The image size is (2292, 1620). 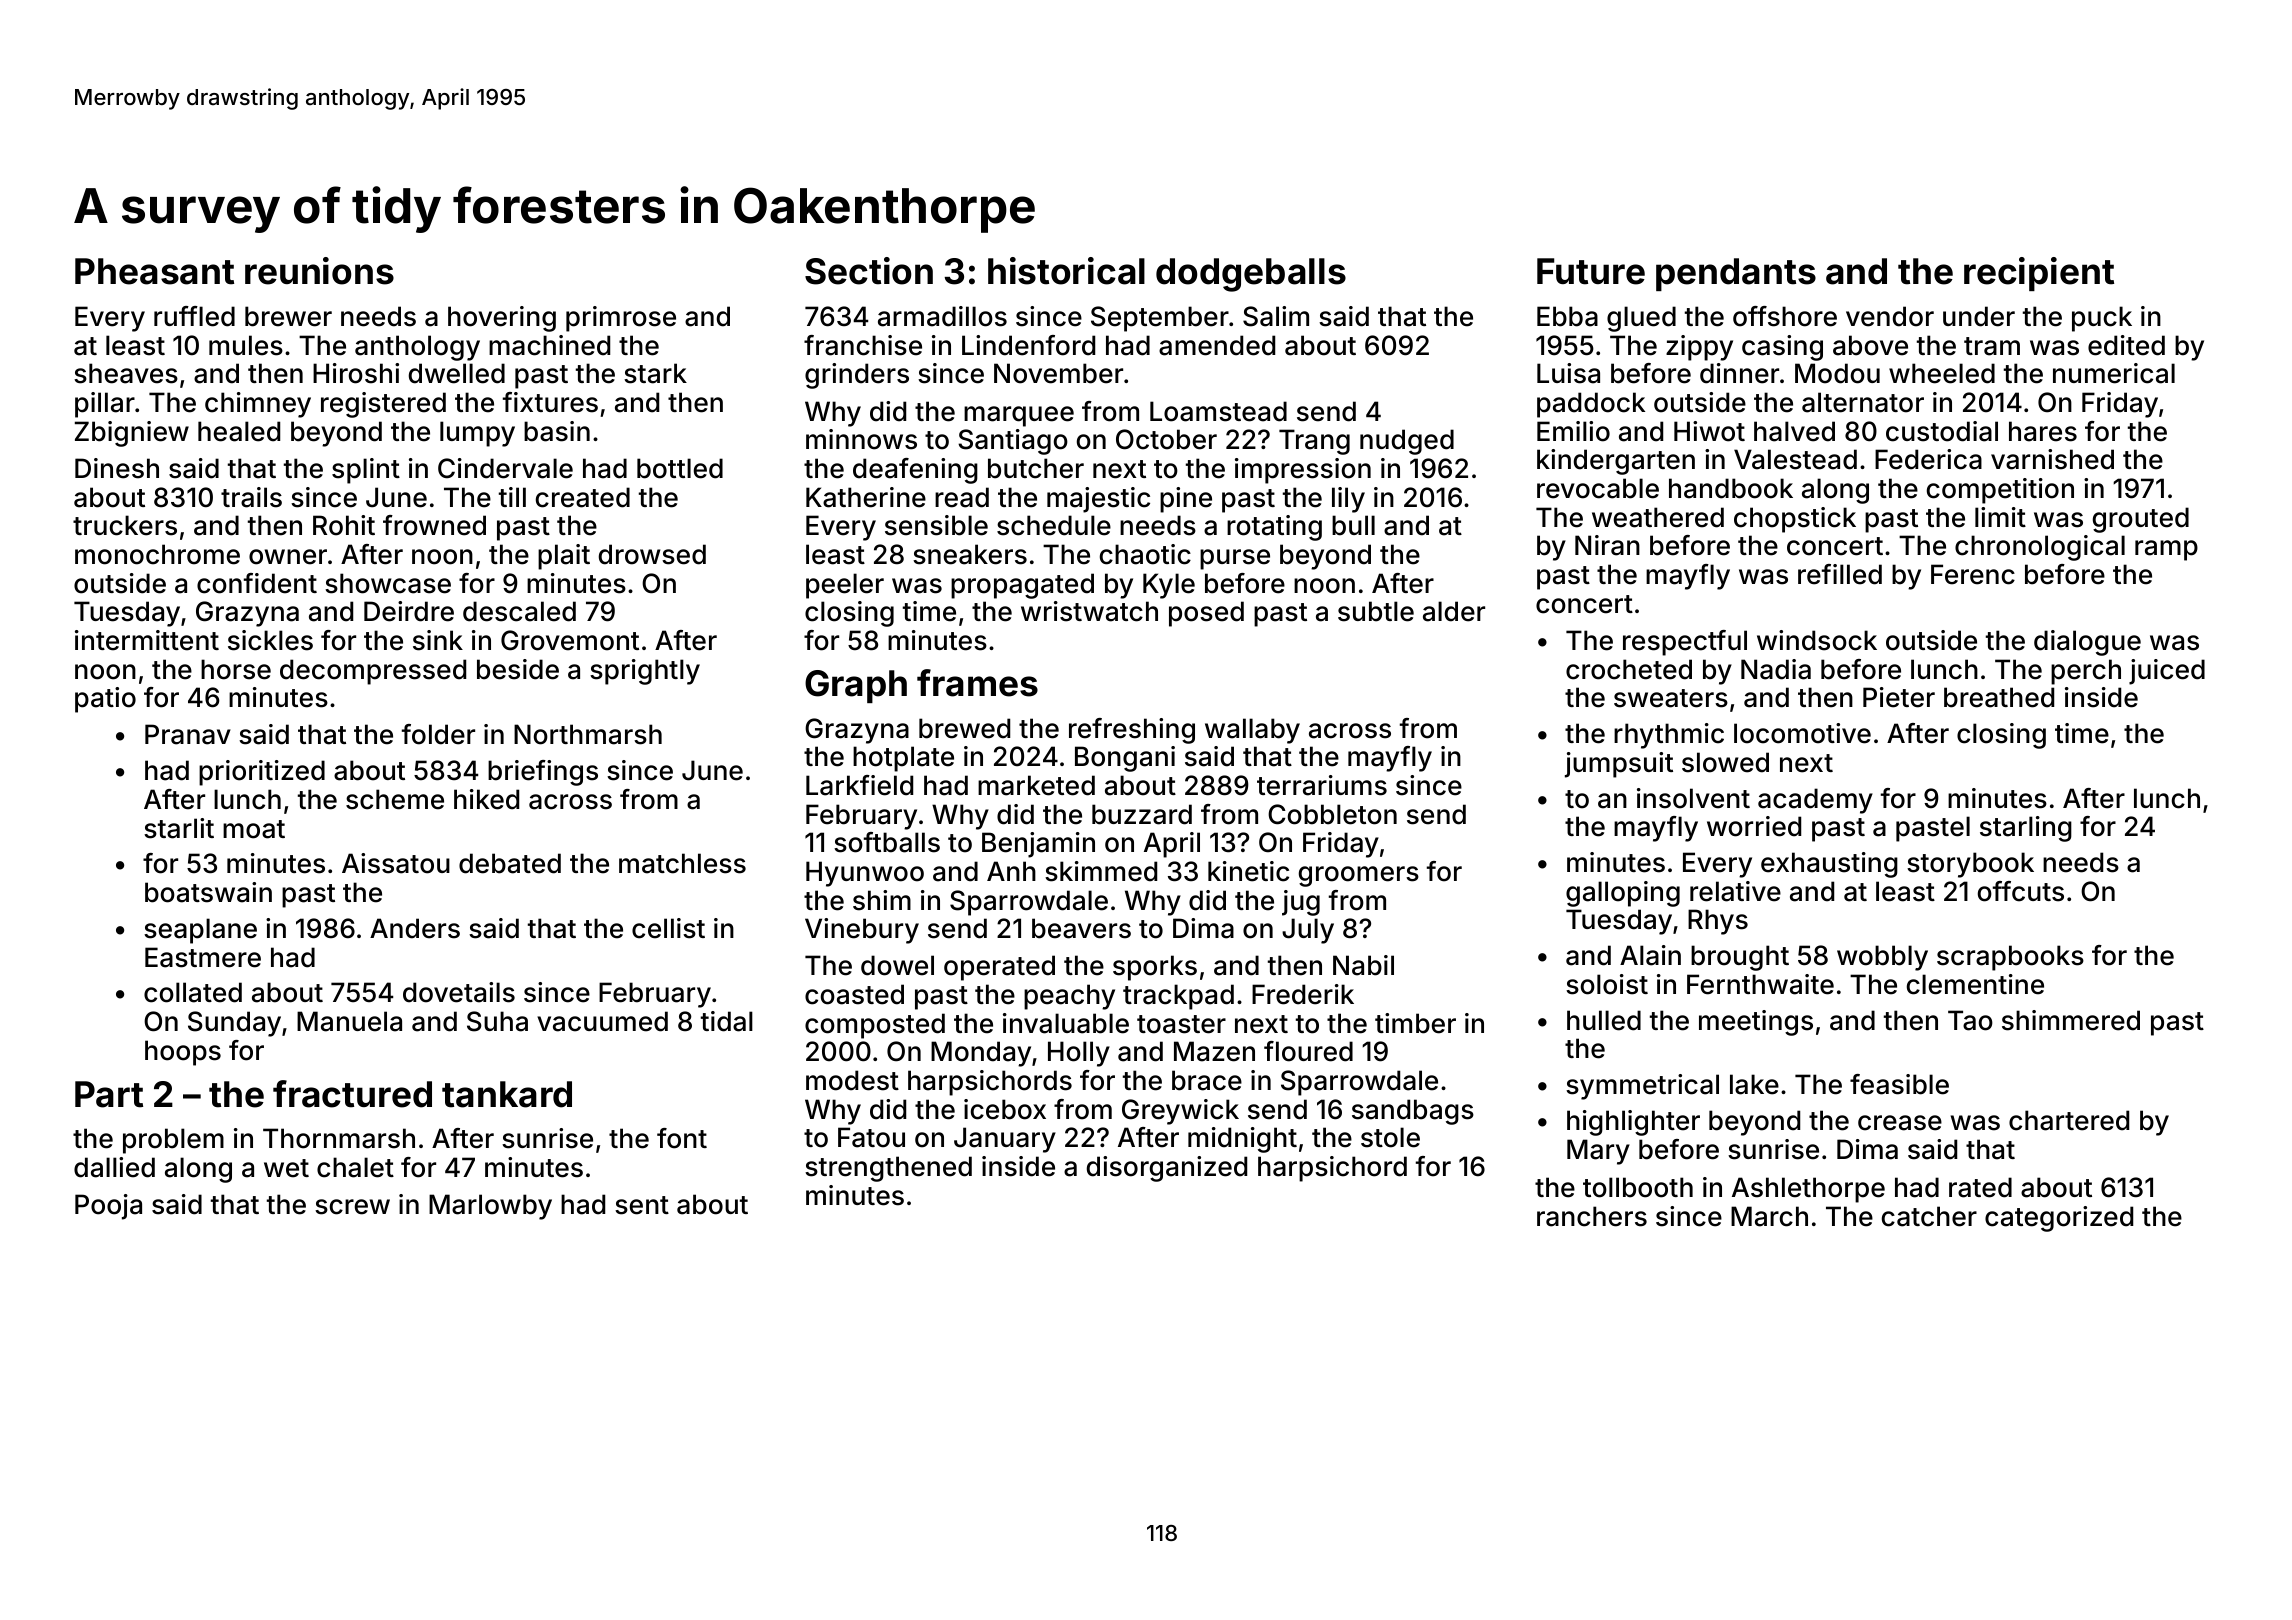 I want to click on Pheasant, so click(x=154, y=271).
